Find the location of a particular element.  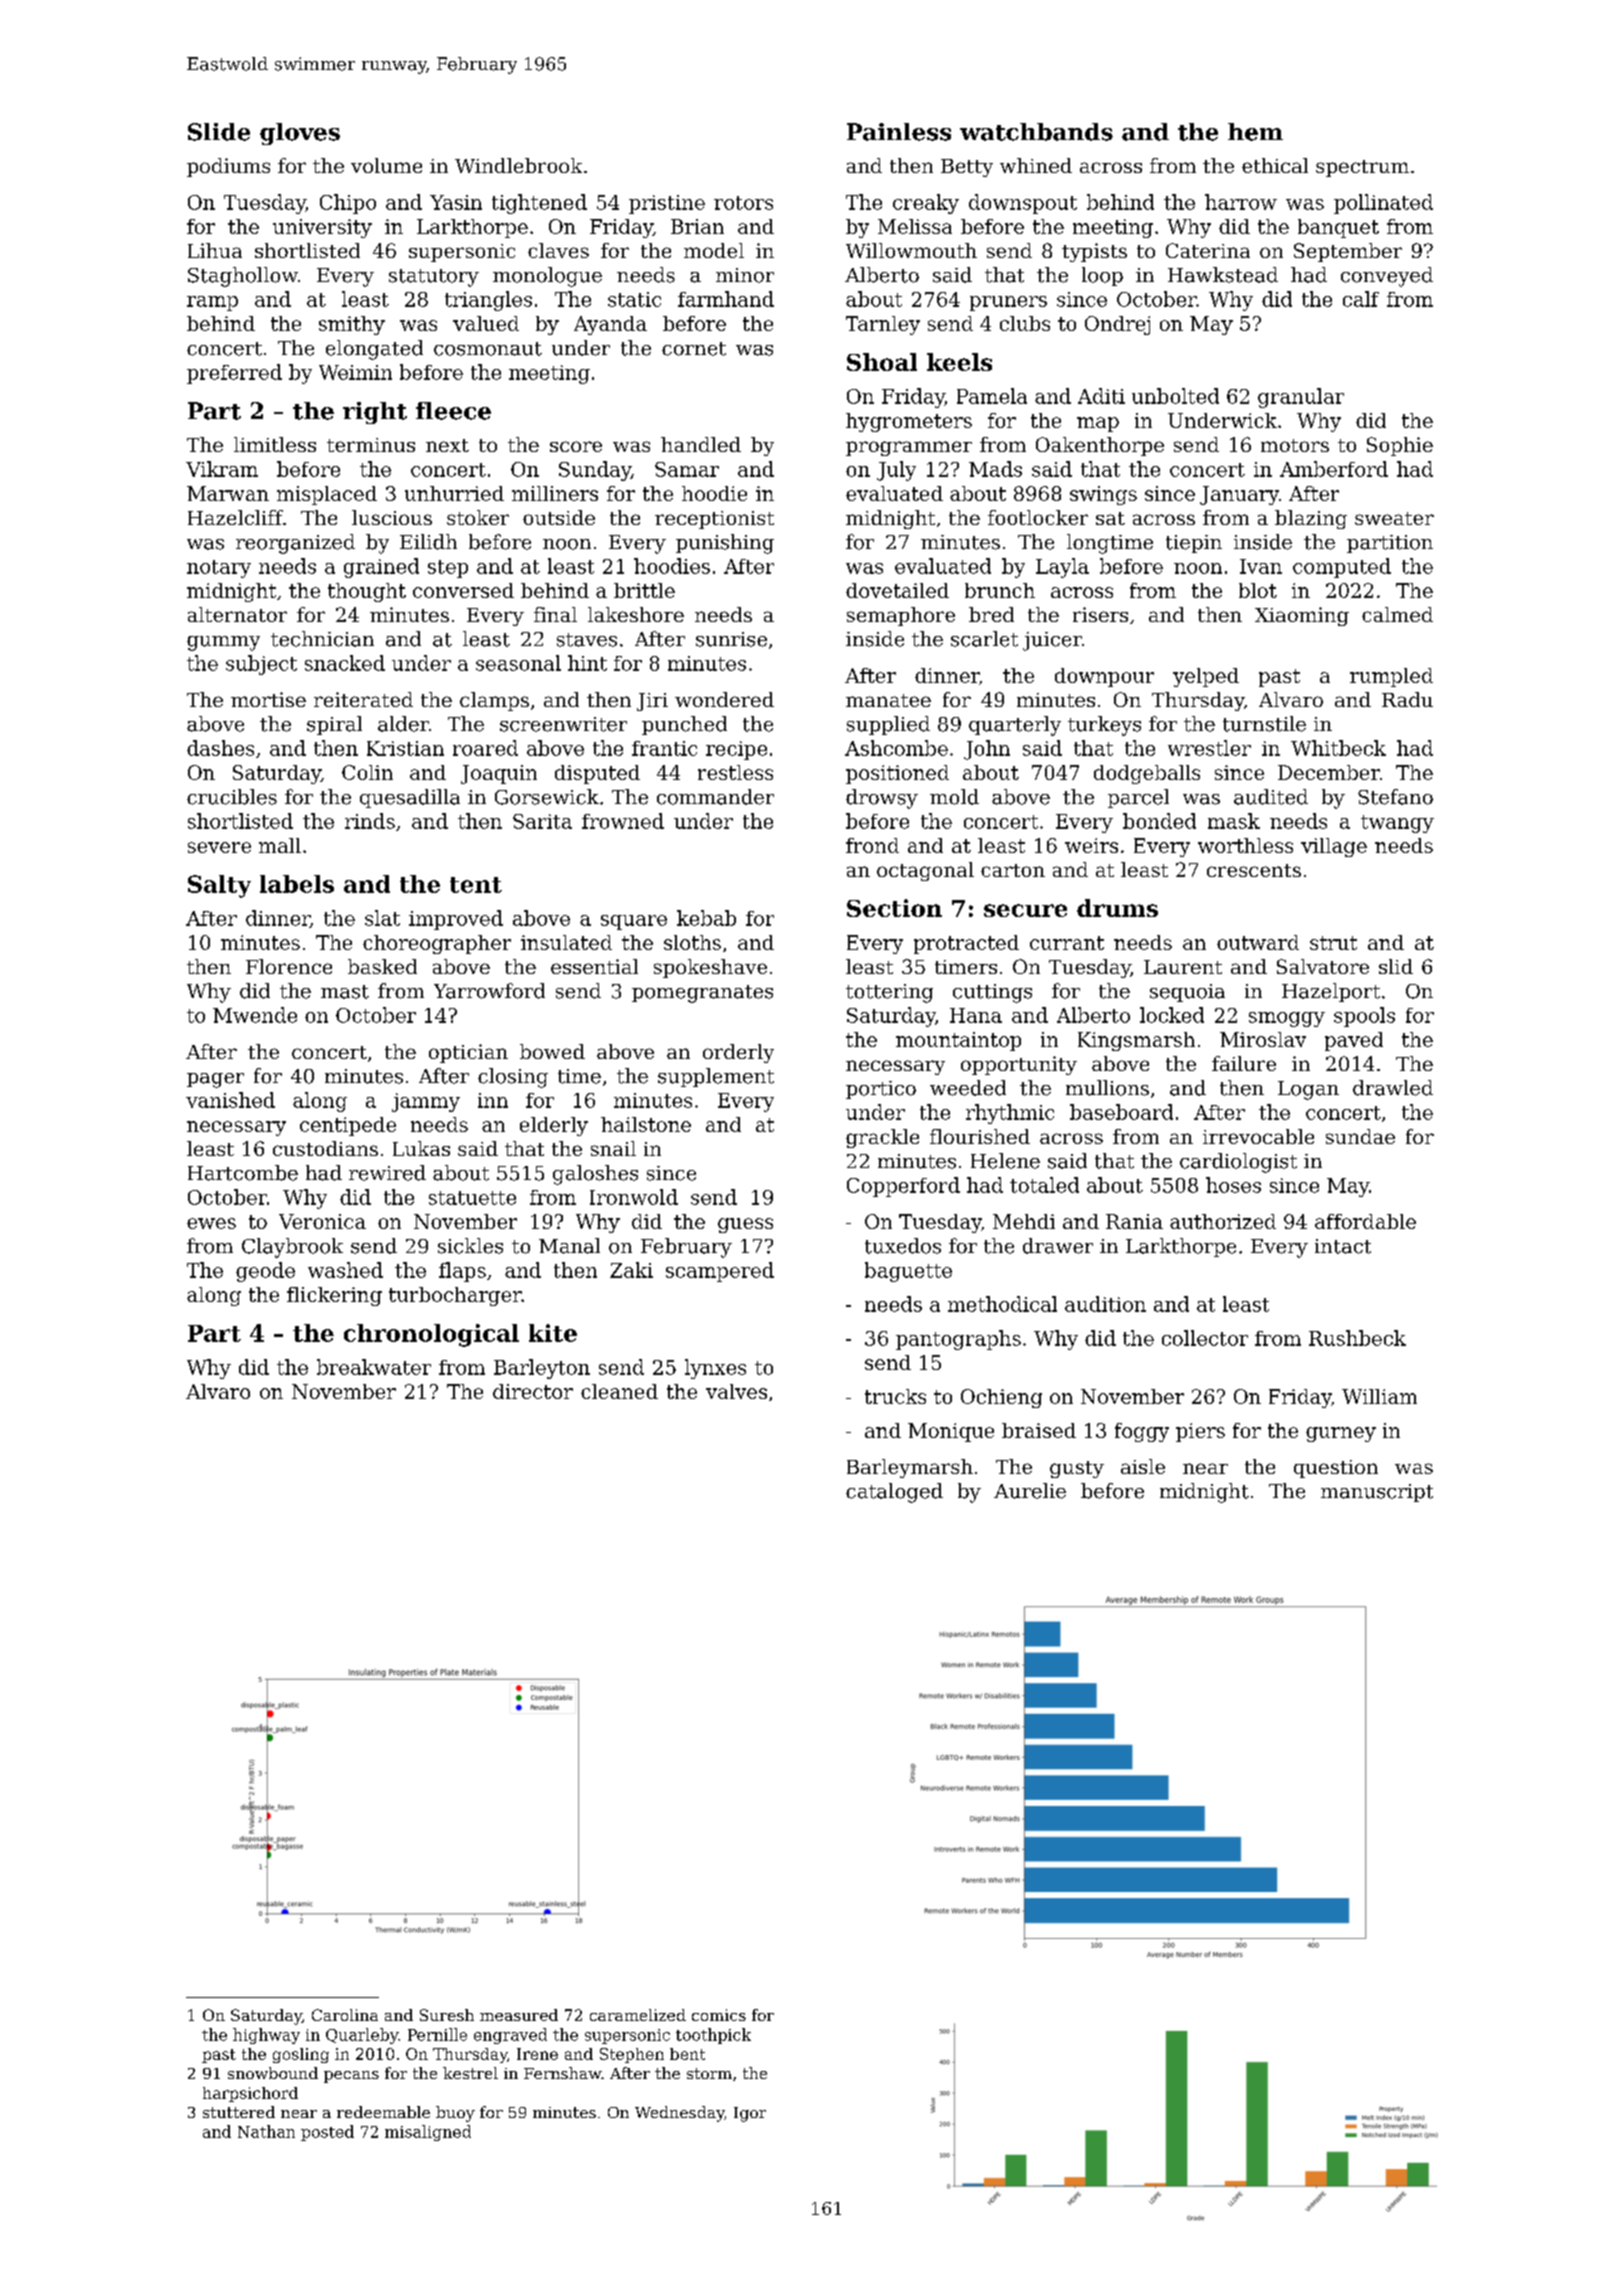

Carolina is located at coordinates (345, 2015).
